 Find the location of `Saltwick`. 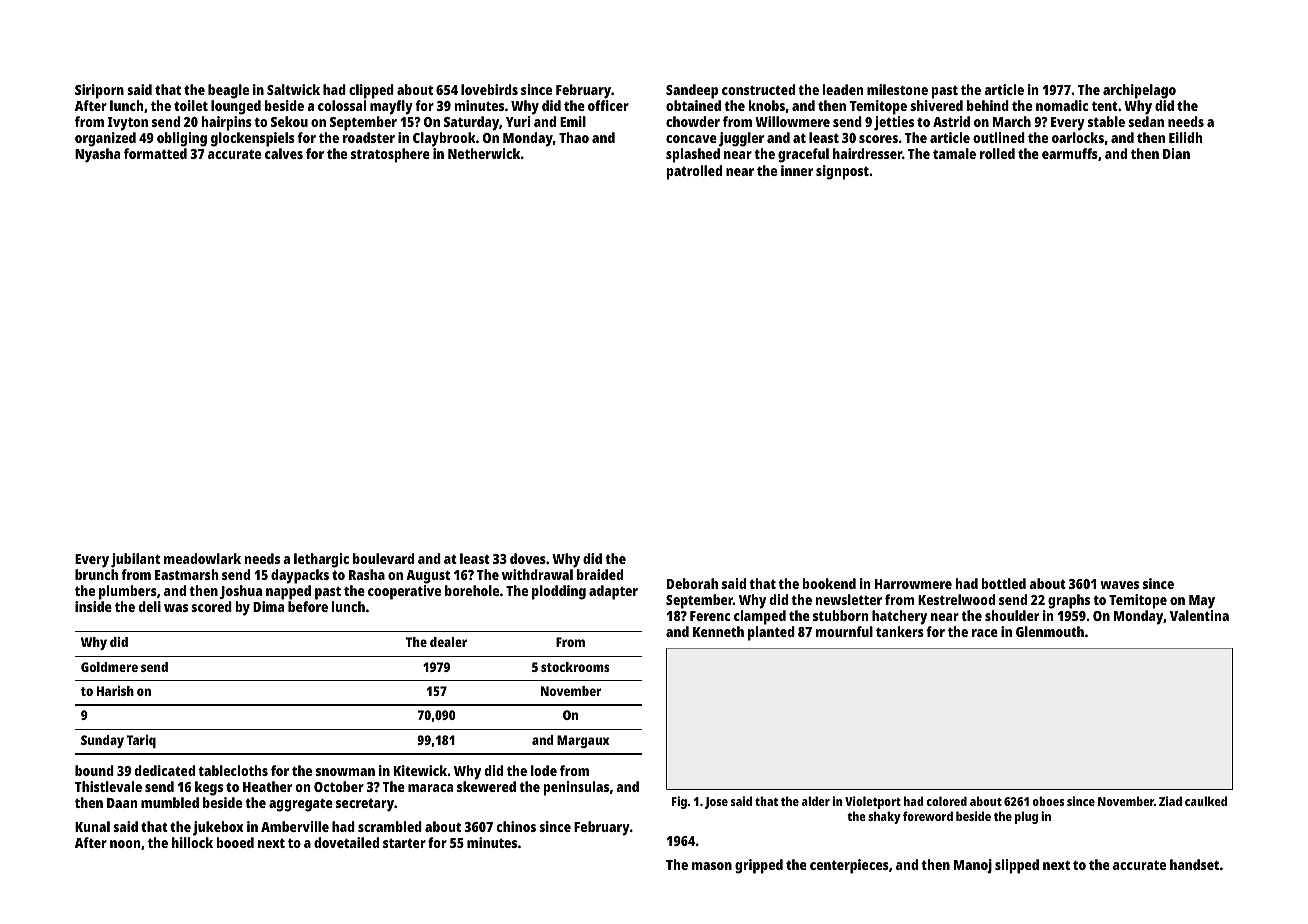

Saltwick is located at coordinates (293, 89).
